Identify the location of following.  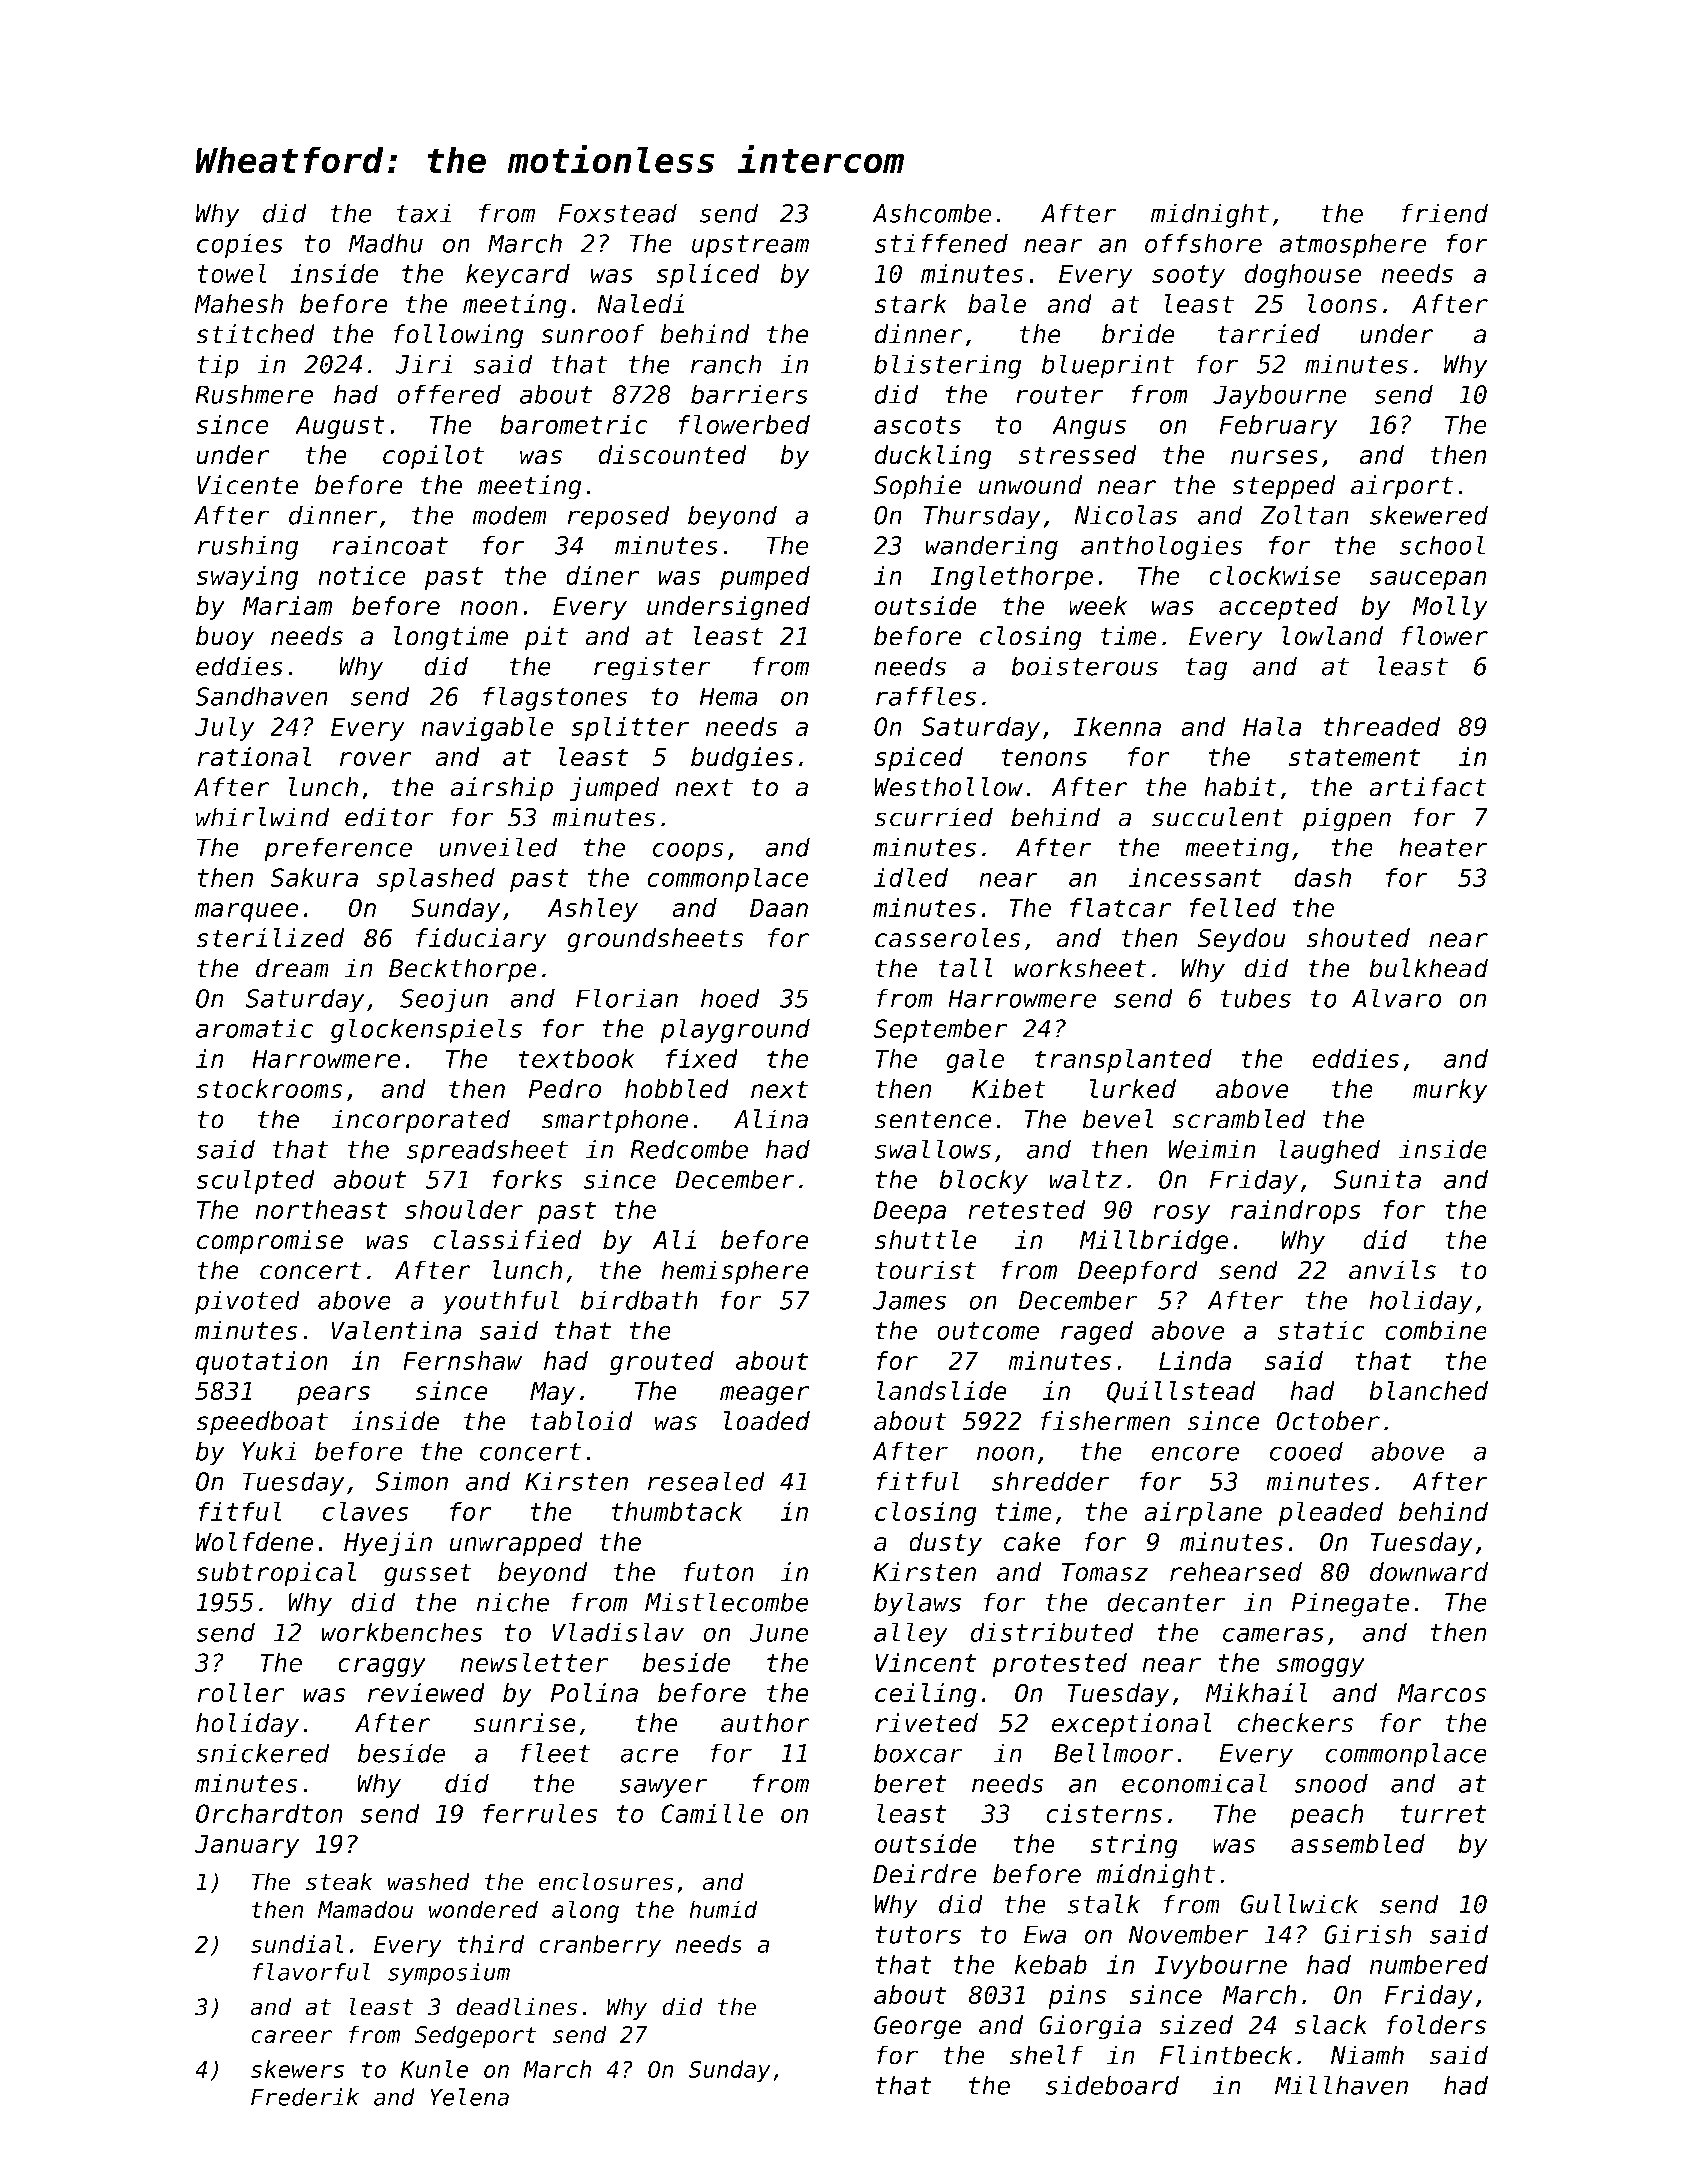
(458, 336).
